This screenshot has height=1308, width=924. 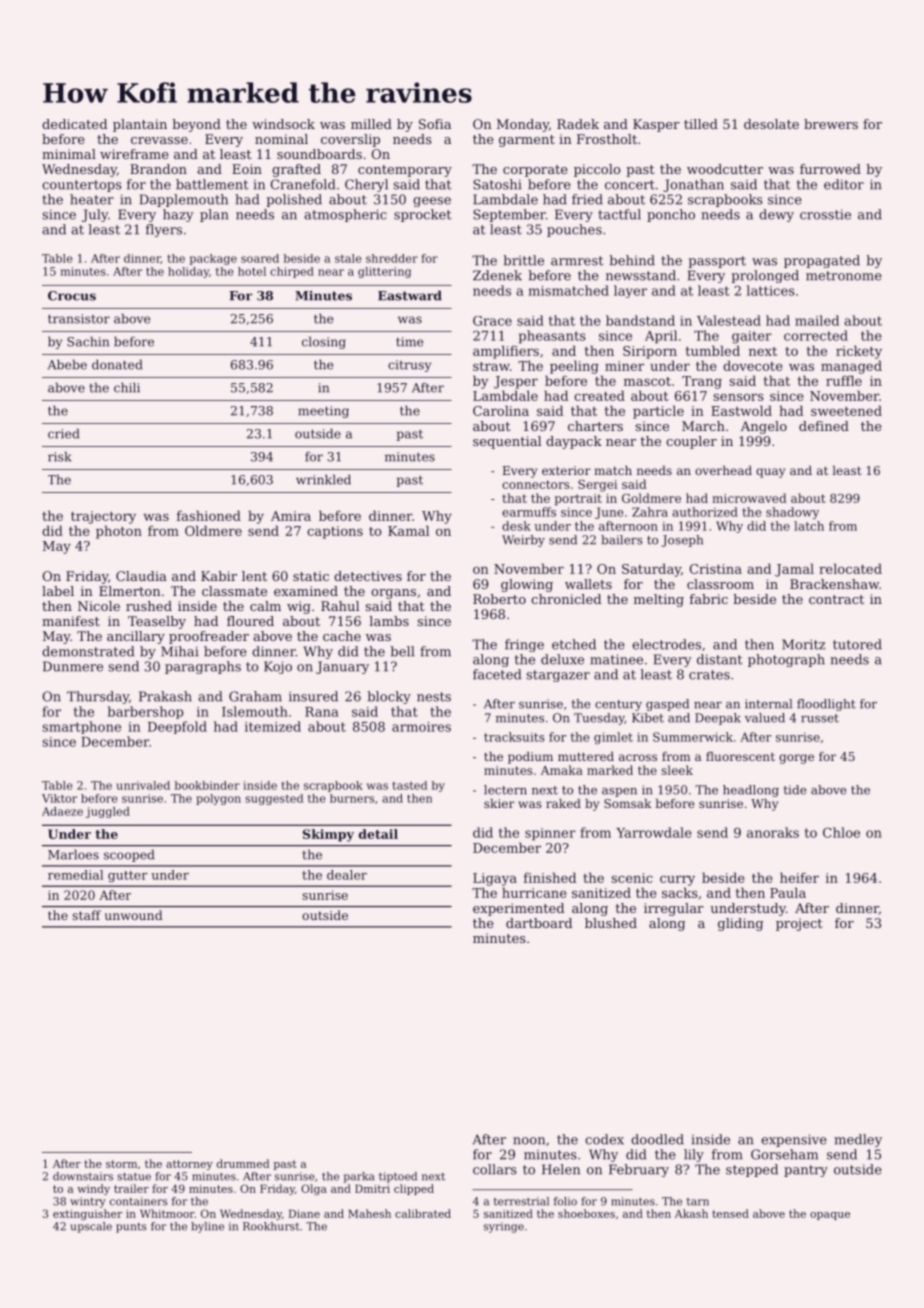 What do you see at coordinates (820, 718) in the screenshot?
I see `russet` at bounding box center [820, 718].
